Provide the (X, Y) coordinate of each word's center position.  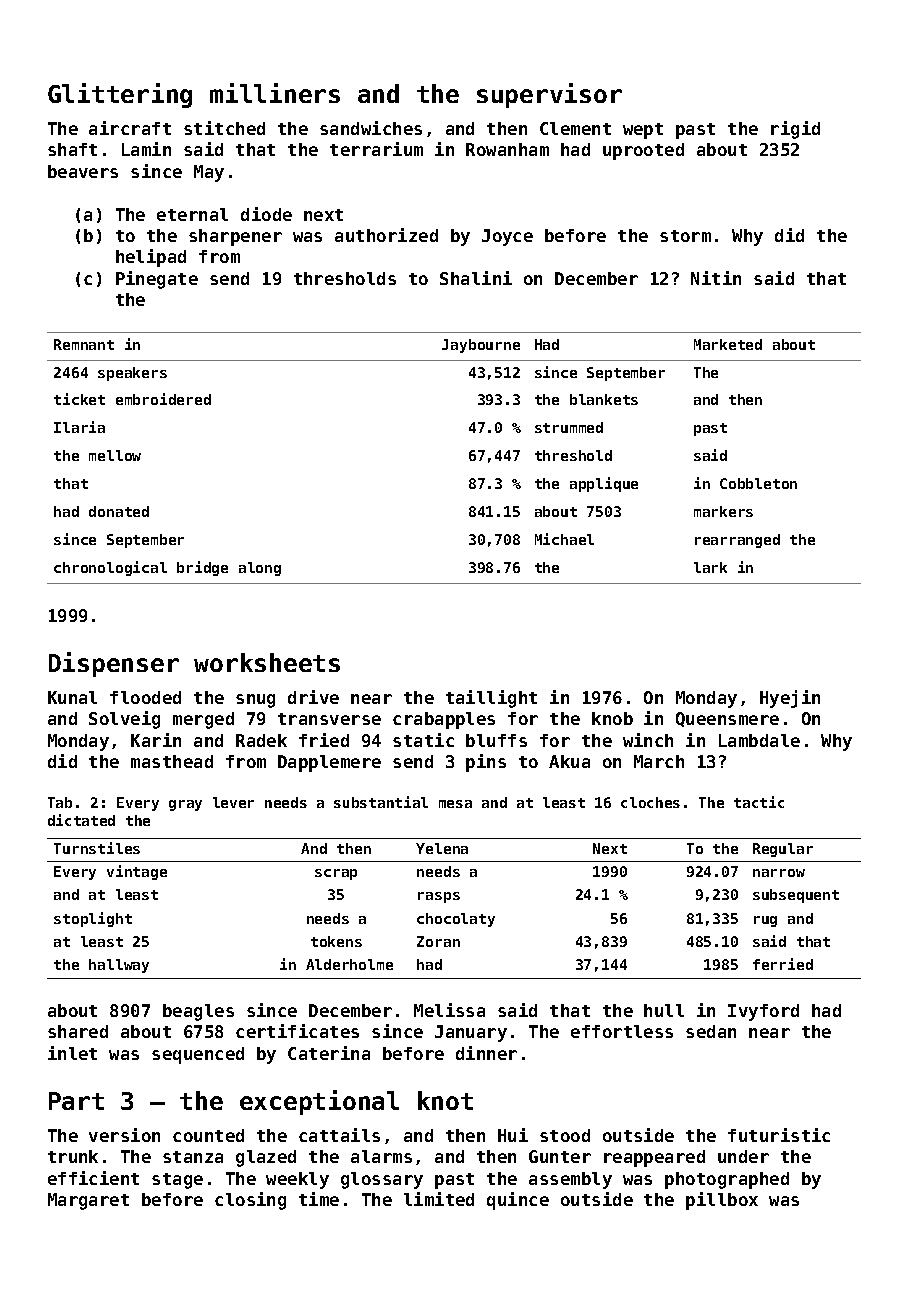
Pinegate (157, 280)
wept (643, 131)
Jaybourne (481, 346)
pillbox (722, 1201)
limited (439, 1199)
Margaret (88, 1201)
